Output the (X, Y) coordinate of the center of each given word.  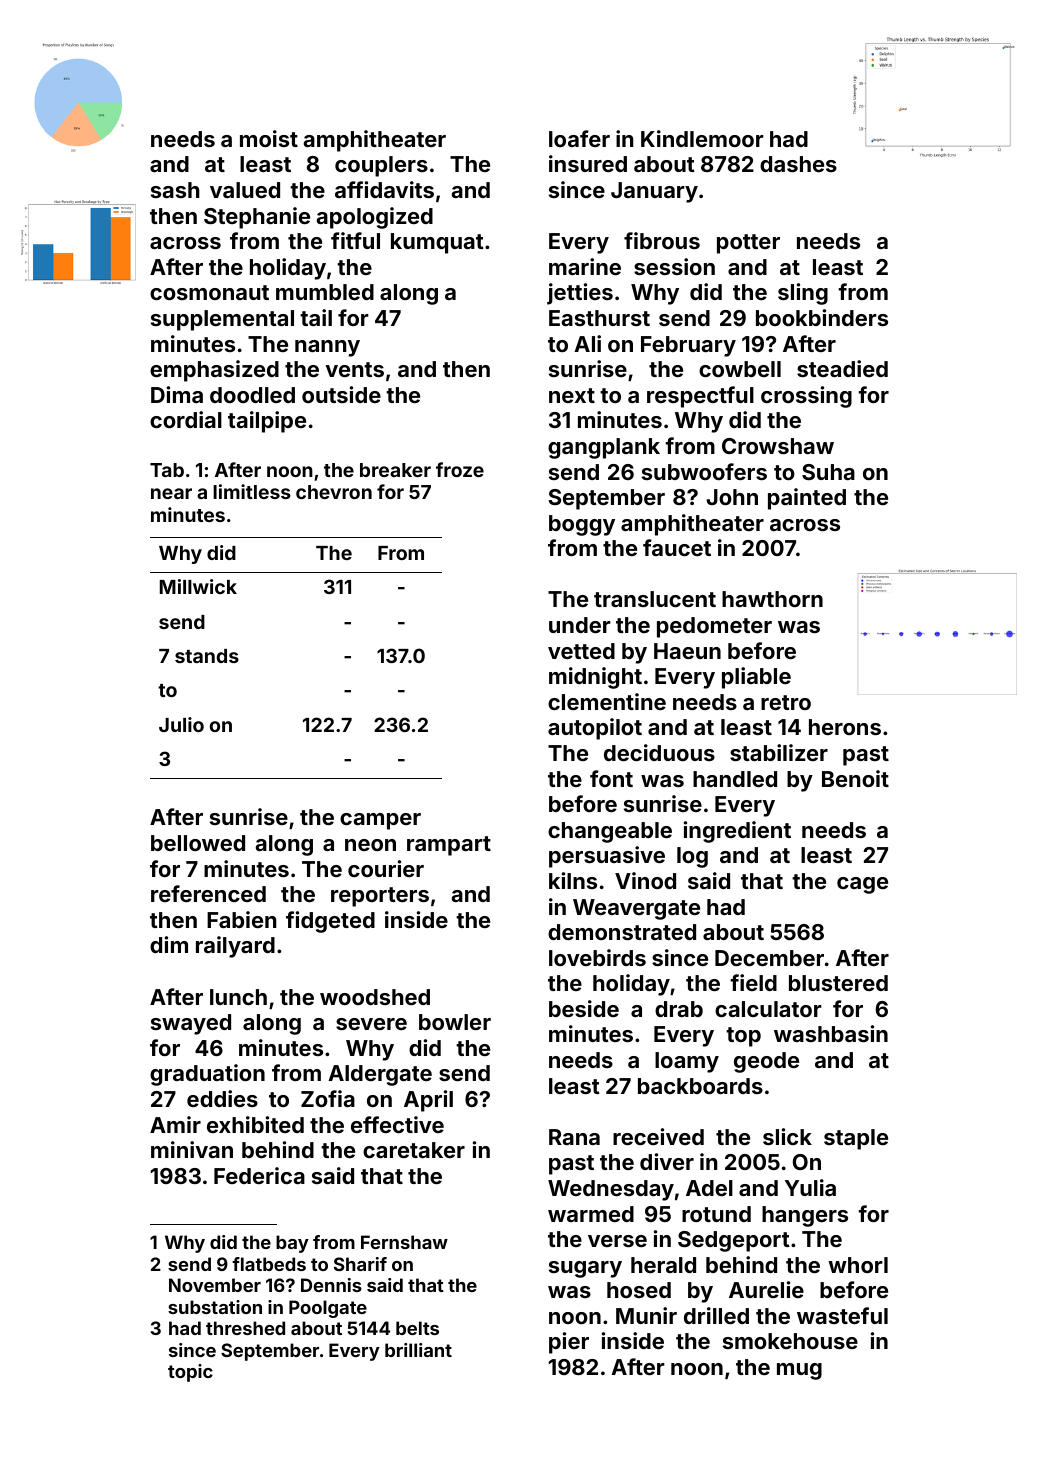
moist (269, 138)
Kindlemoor (702, 138)
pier (569, 1343)
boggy (582, 525)
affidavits (384, 189)
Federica (259, 1175)
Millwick (198, 586)
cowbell (740, 369)
